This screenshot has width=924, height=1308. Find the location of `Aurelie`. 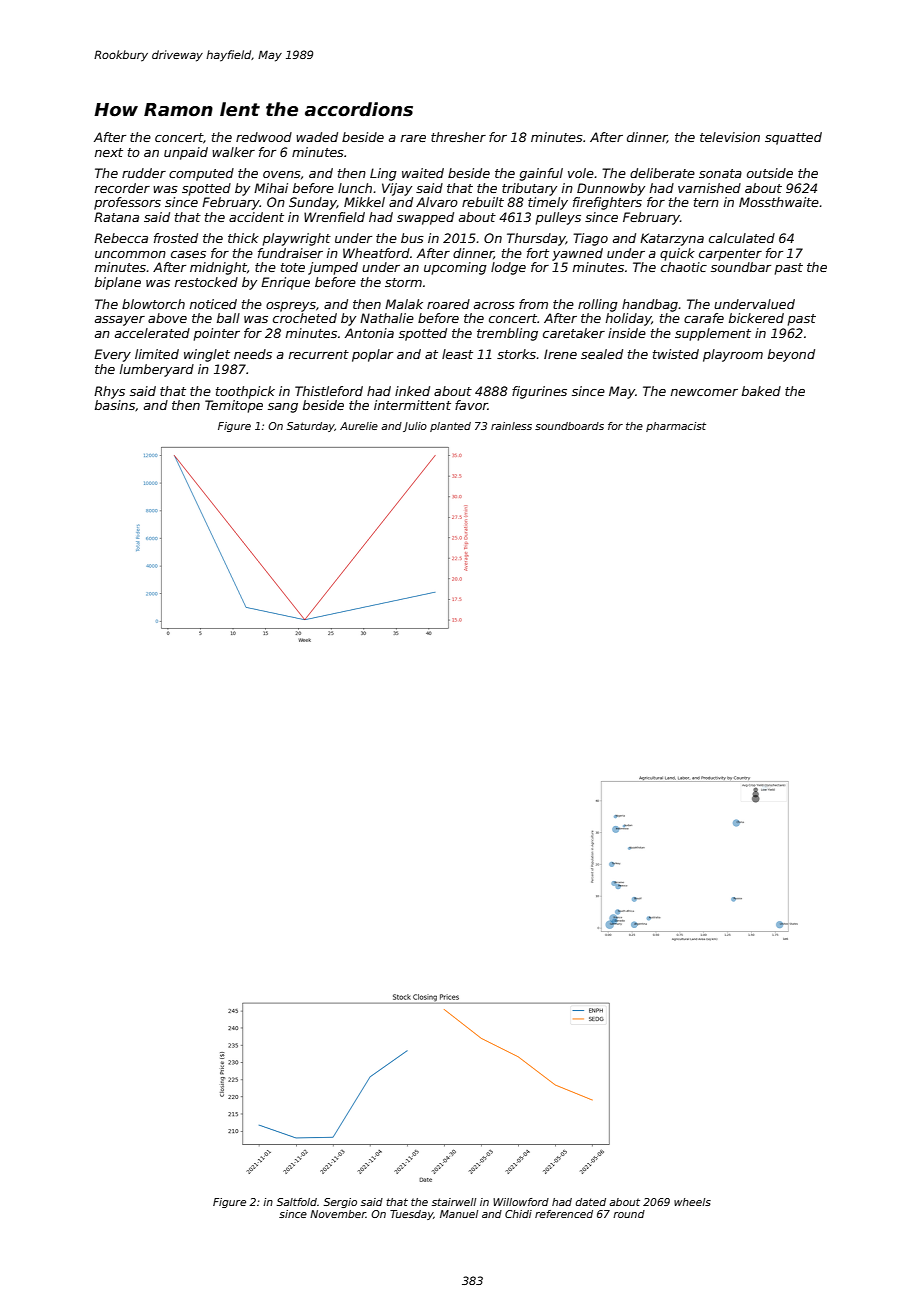

Aurelie is located at coordinates (359, 426).
